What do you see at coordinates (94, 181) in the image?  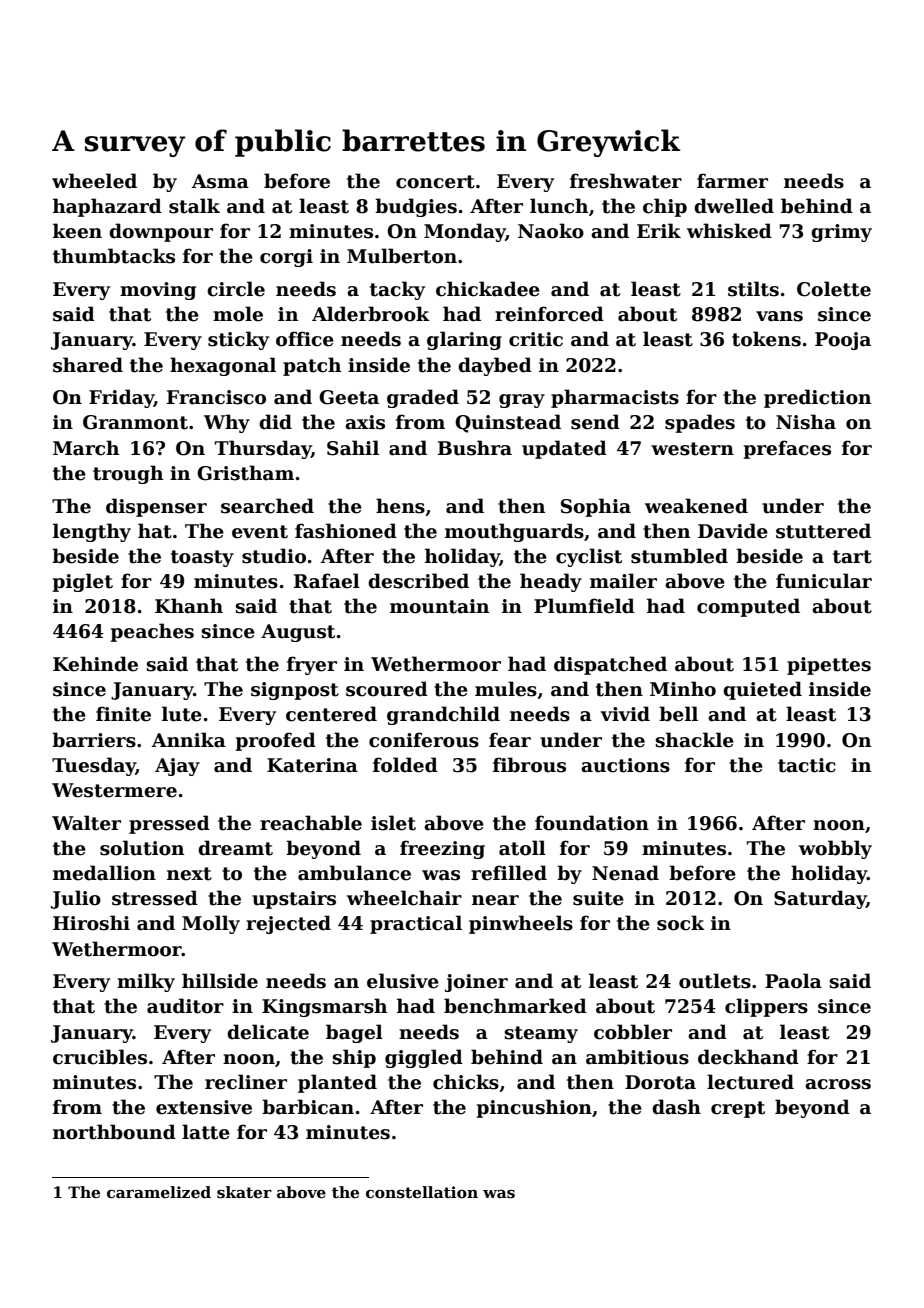 I see `wheeled` at bounding box center [94, 181].
